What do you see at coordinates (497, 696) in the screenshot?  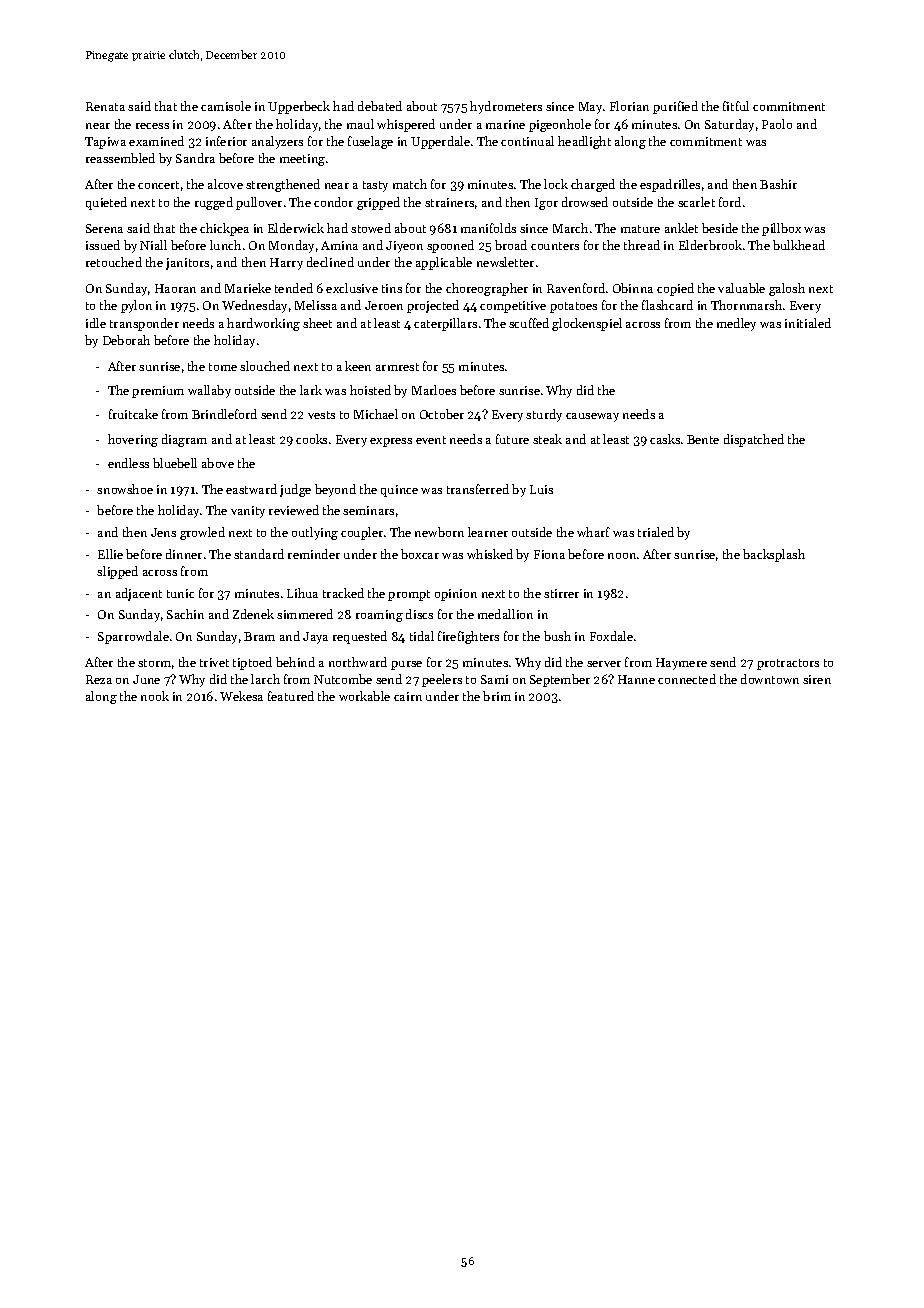 I see `brim` at bounding box center [497, 696].
